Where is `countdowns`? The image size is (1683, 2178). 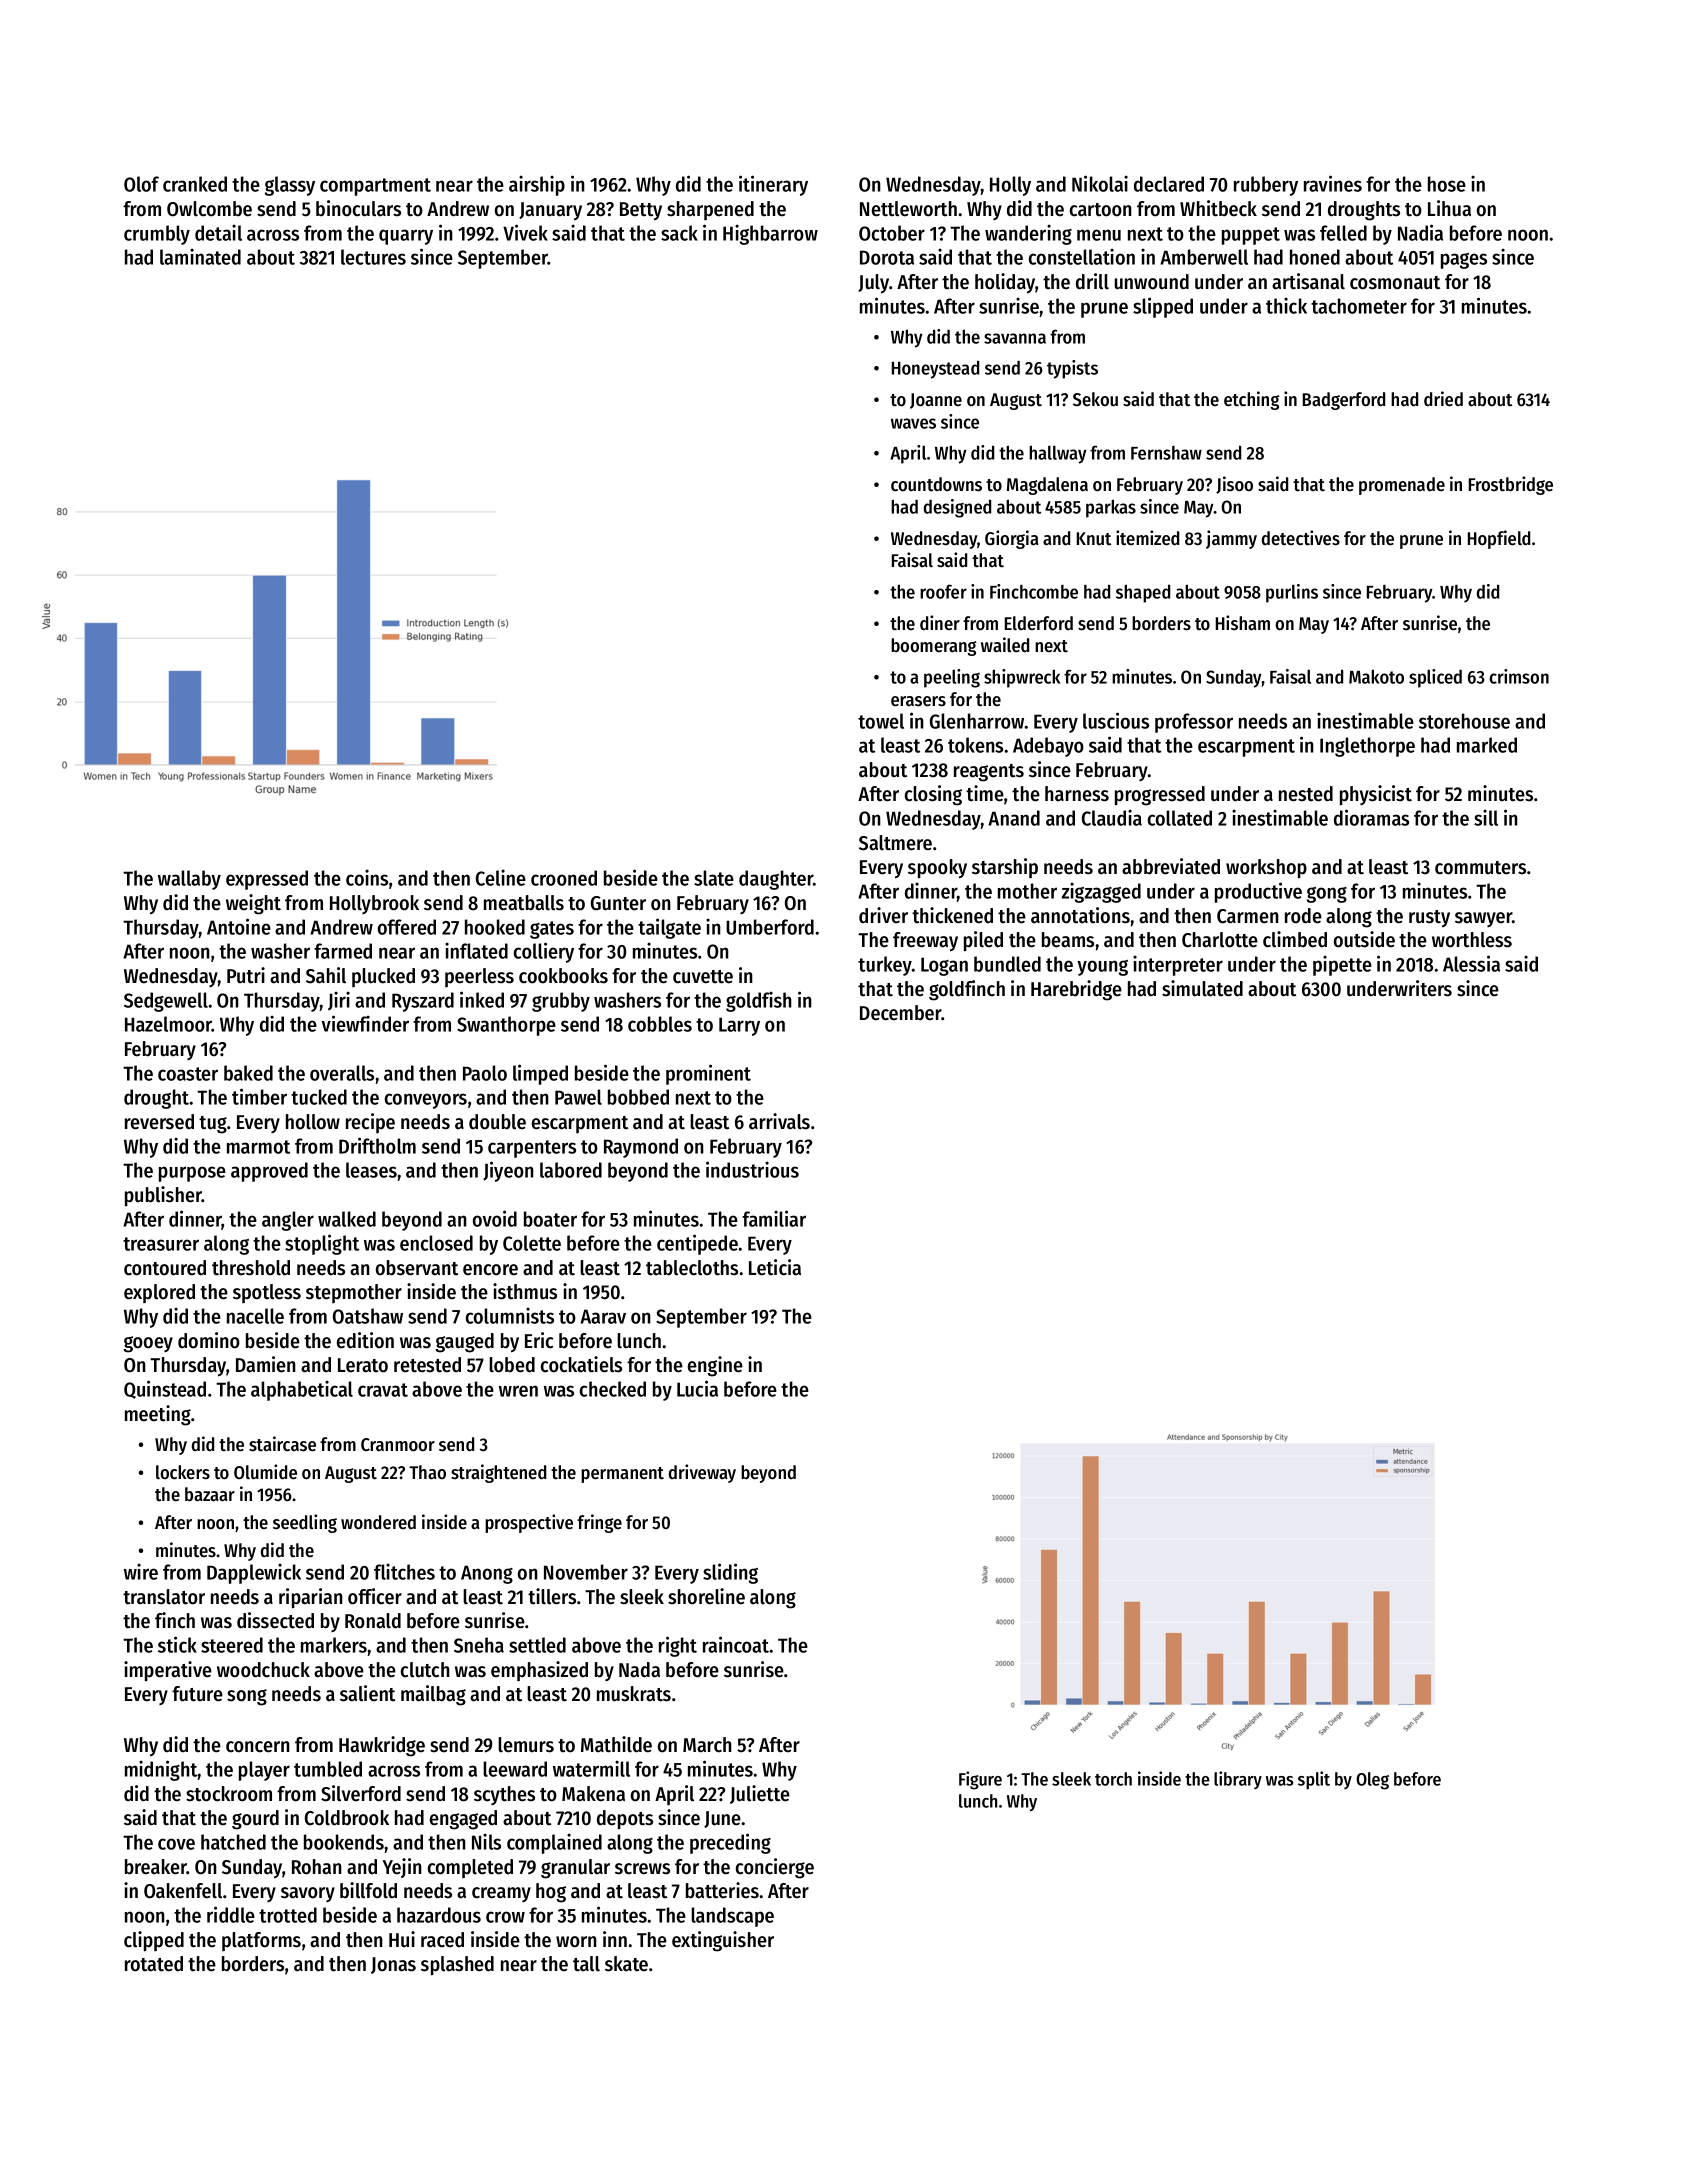
countdowns is located at coordinates (936, 484).
